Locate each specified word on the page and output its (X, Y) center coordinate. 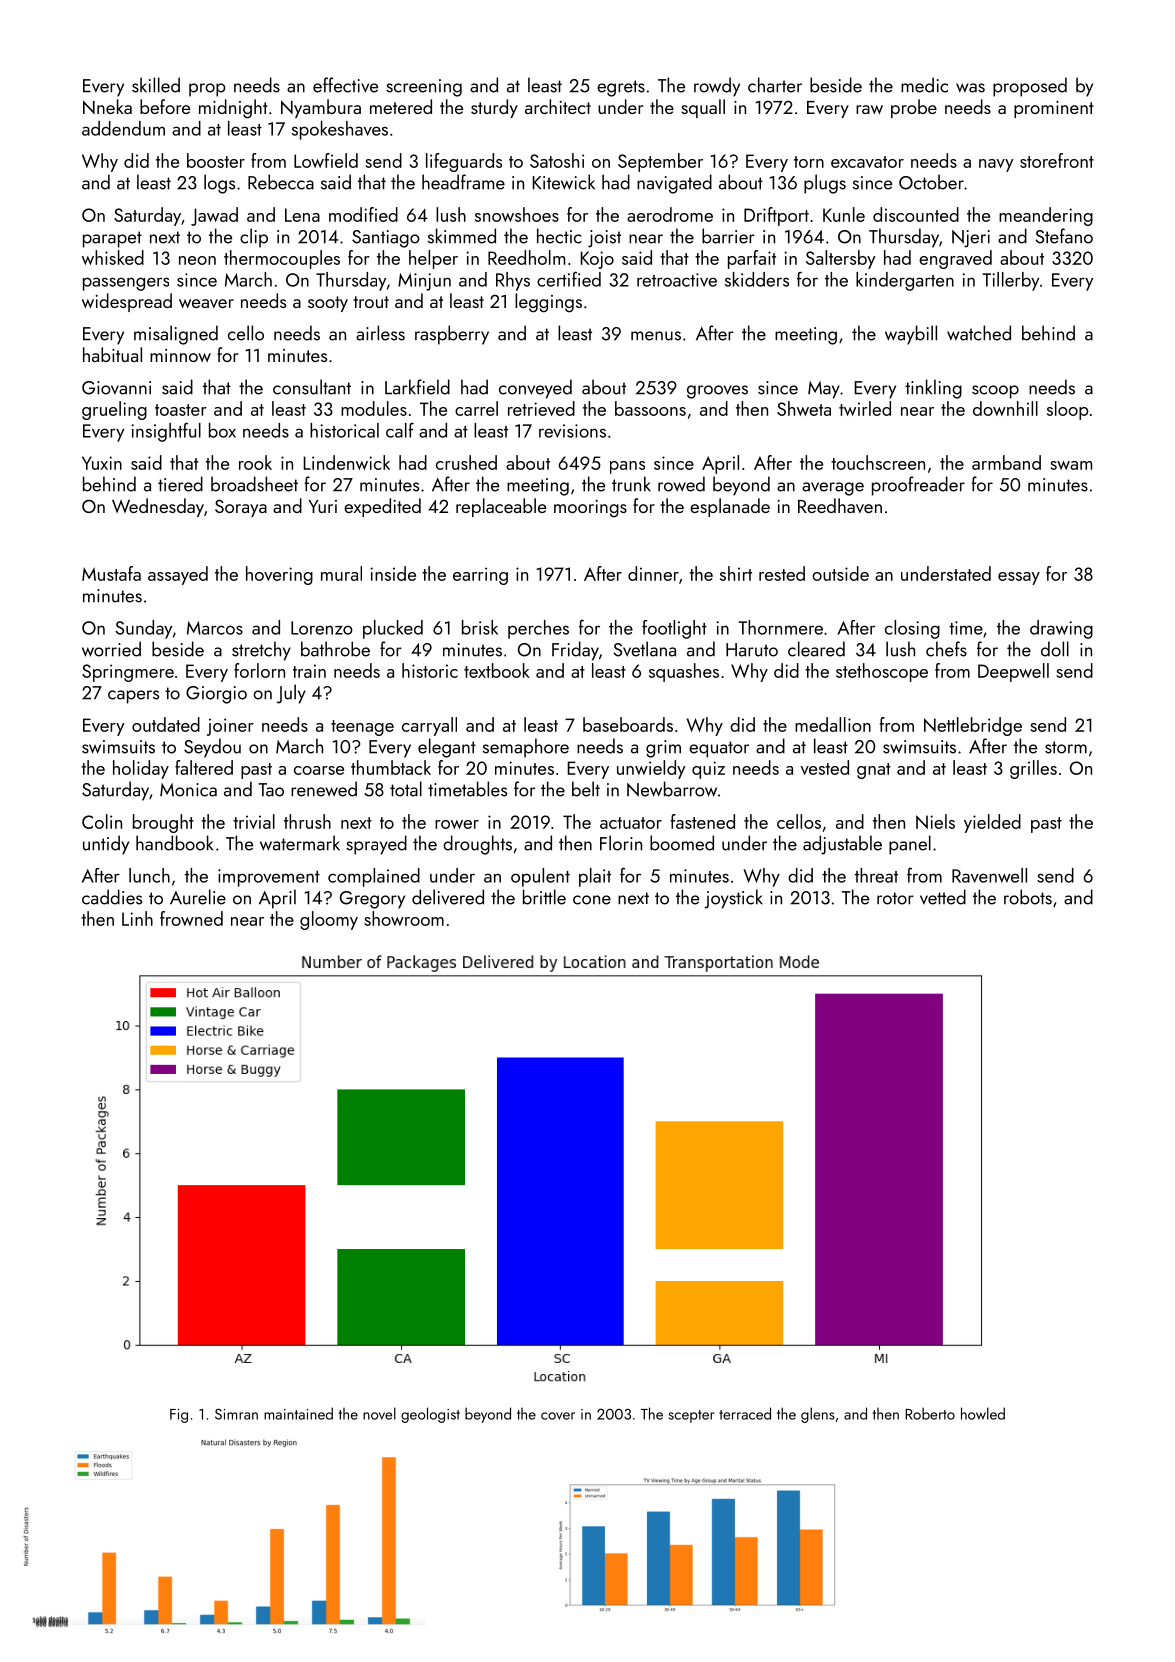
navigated (674, 184)
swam (1071, 465)
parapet (112, 239)
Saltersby (841, 259)
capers (133, 697)
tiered (180, 484)
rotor (895, 898)
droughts (477, 845)
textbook (497, 670)
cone (592, 900)
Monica (188, 790)
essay (1019, 578)
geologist (430, 1415)
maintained (298, 1413)
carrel (476, 408)
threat (876, 875)
